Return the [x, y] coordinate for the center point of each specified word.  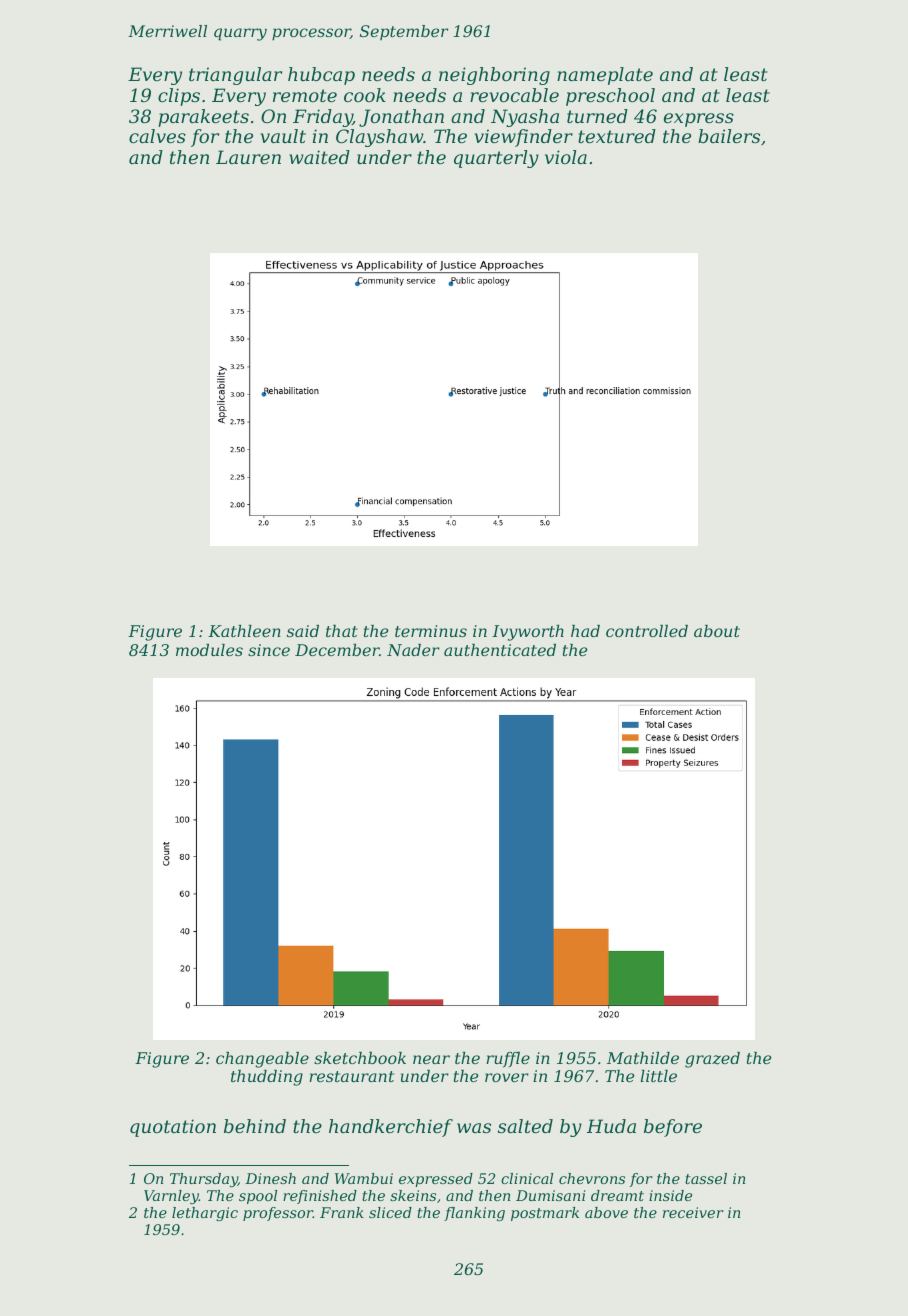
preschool [610, 97]
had [585, 631]
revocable [514, 95]
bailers [729, 136]
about [717, 631]
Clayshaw [379, 138]
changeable [262, 1060]
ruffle [508, 1059]
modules [209, 650]
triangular [235, 76]
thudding [267, 1078]
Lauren [248, 157]
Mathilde [643, 1058]
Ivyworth [528, 633]
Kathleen [244, 631]
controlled [647, 631]
